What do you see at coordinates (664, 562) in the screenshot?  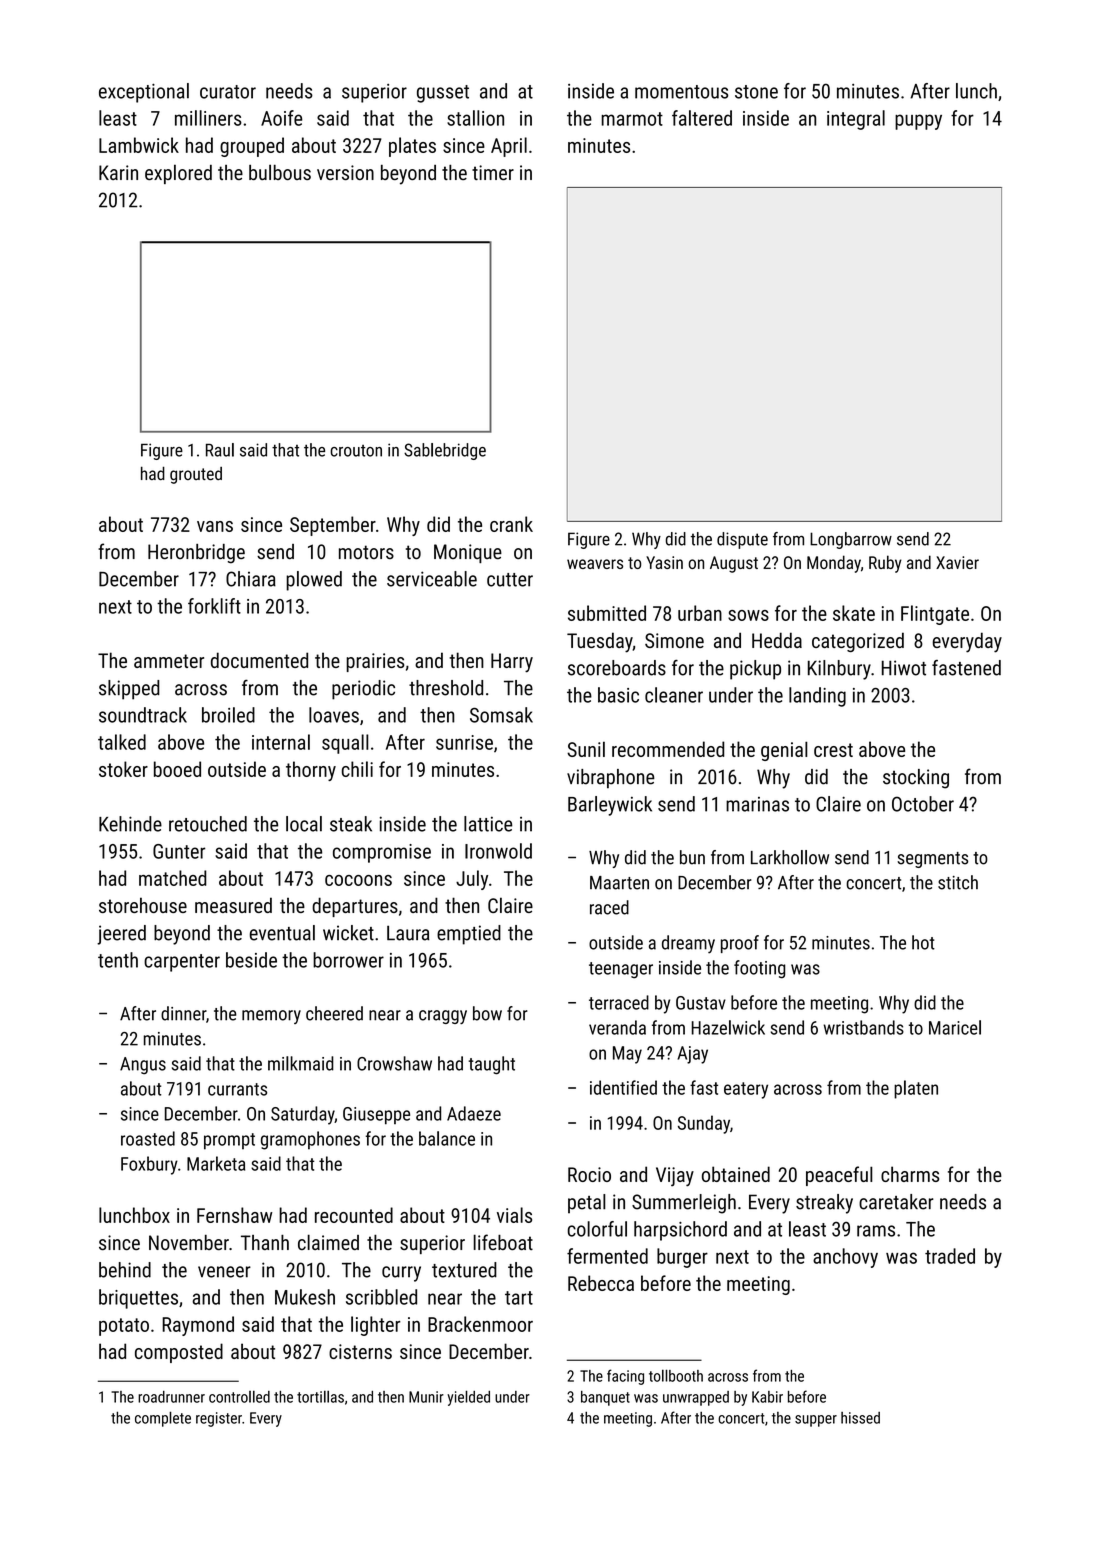 I see `Yasin` at bounding box center [664, 562].
